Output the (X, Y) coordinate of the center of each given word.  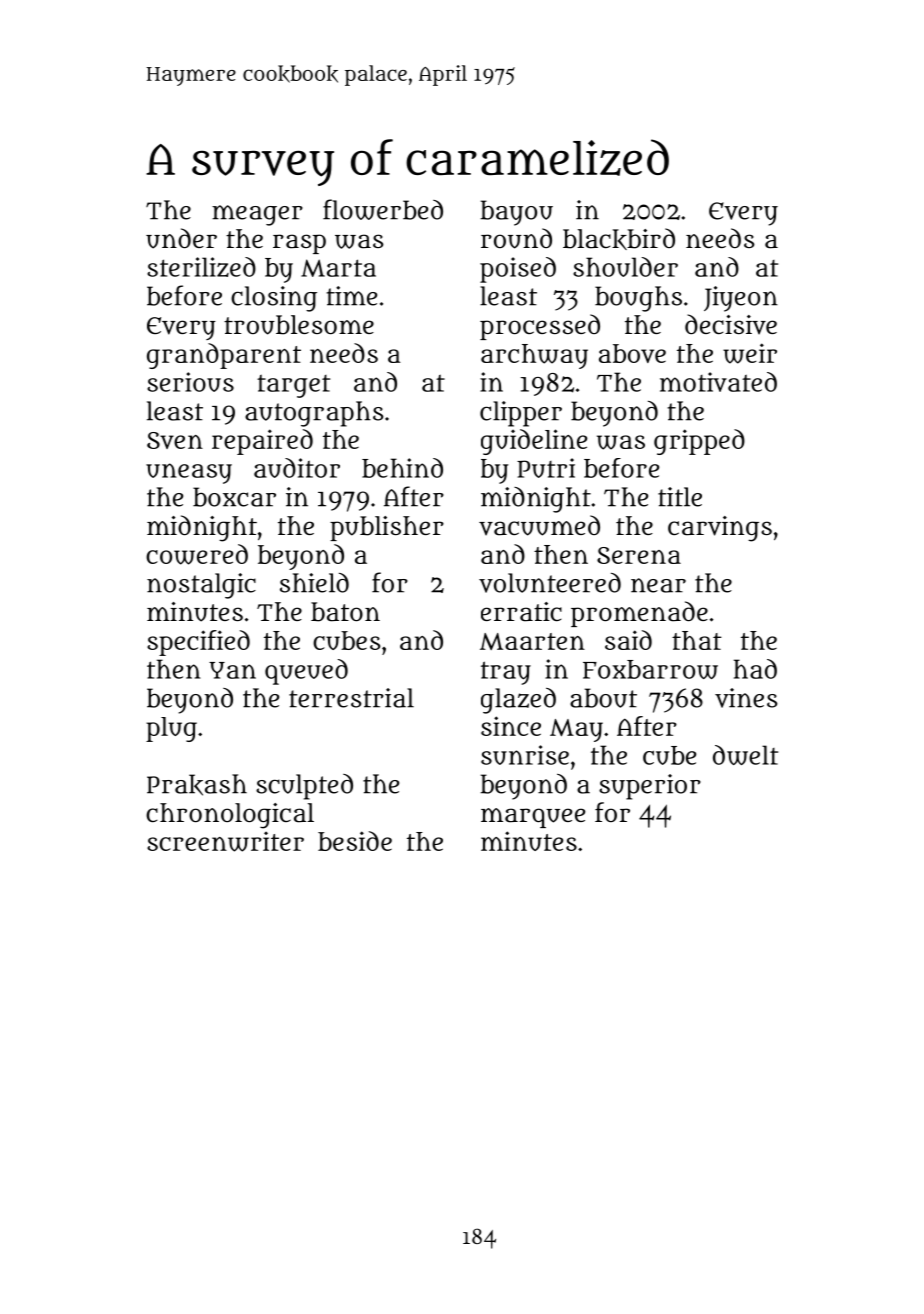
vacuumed (539, 525)
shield (314, 583)
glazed (518, 700)
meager (257, 215)
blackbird (619, 239)
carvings (720, 529)
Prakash (197, 785)
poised (518, 270)
